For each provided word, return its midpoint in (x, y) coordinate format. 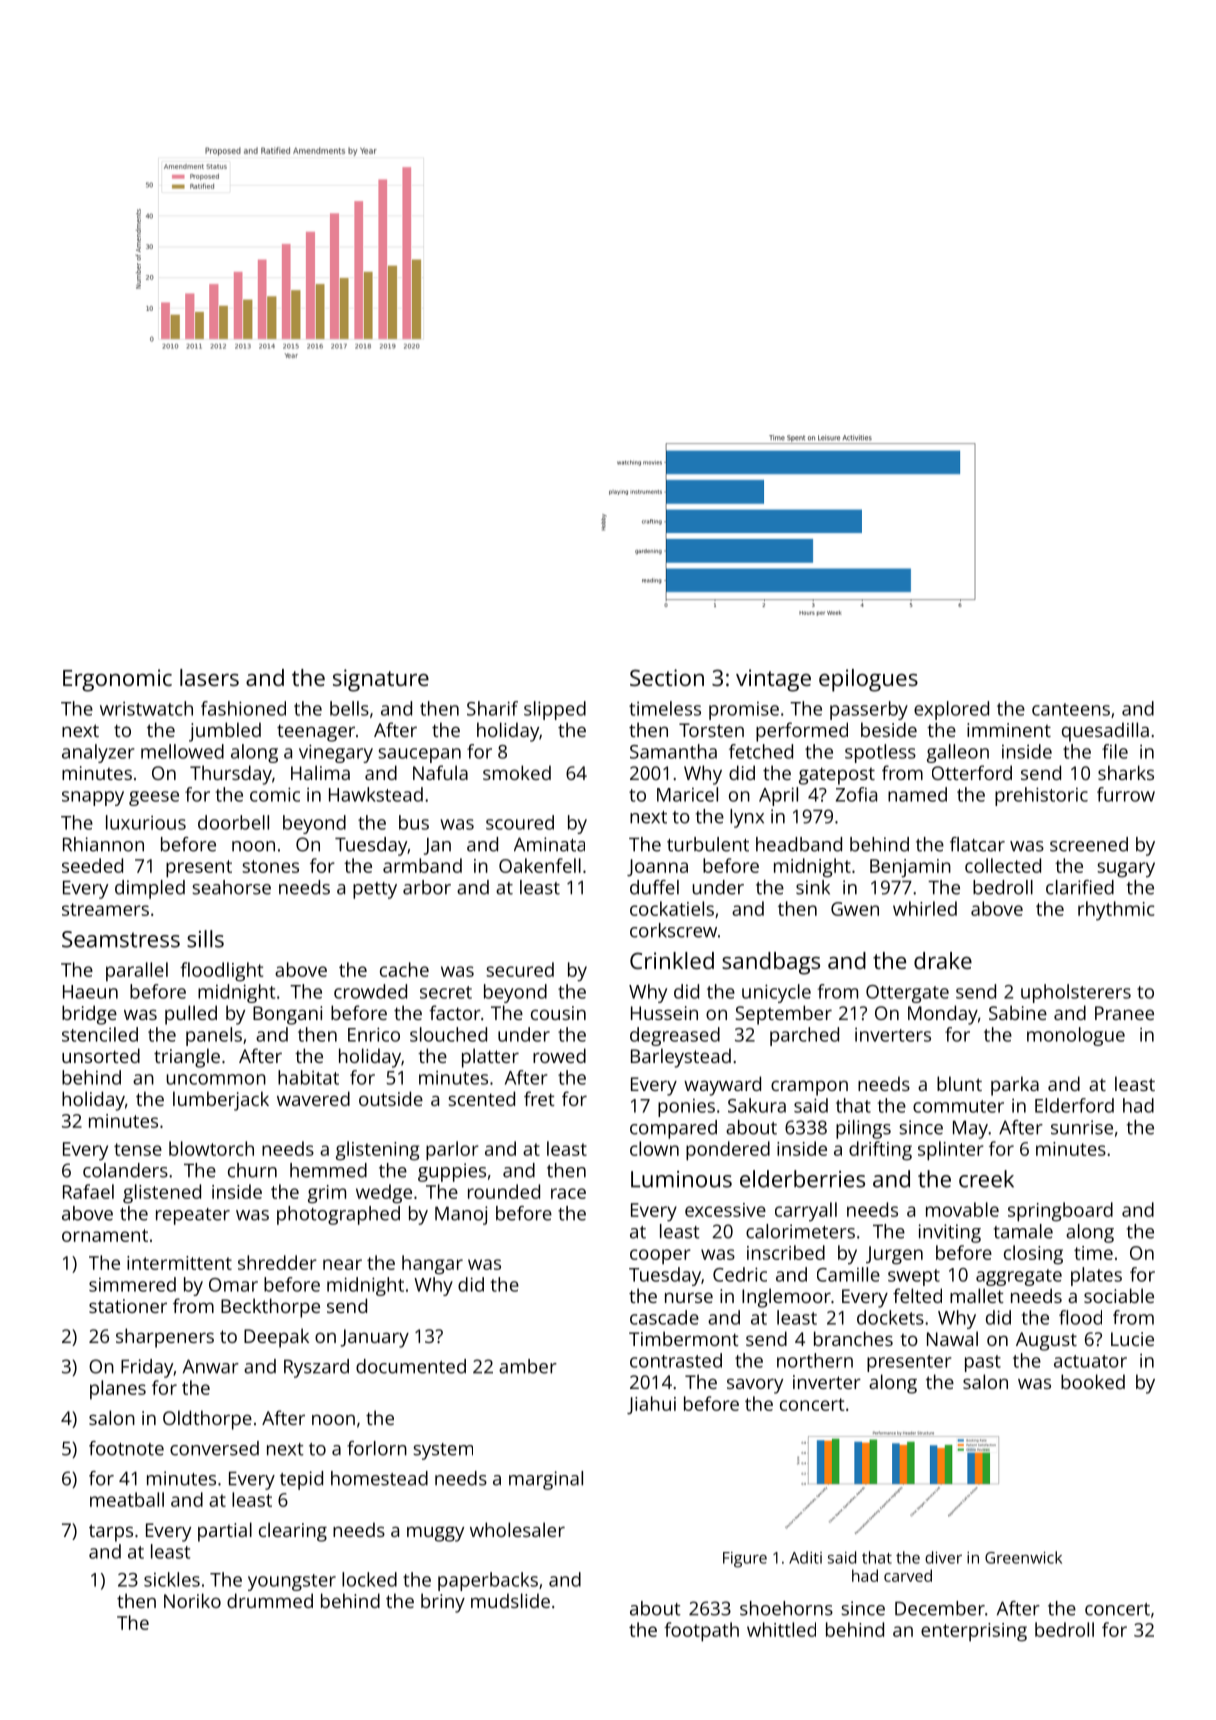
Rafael (88, 1191)
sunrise (1082, 1127)
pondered (728, 1151)
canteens (1071, 709)
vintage (773, 680)
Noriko (192, 1600)
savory (755, 1386)
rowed (559, 1055)
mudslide (510, 1600)
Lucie (1132, 1339)
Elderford (1074, 1105)
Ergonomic (117, 680)
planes (118, 1389)
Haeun (90, 992)
